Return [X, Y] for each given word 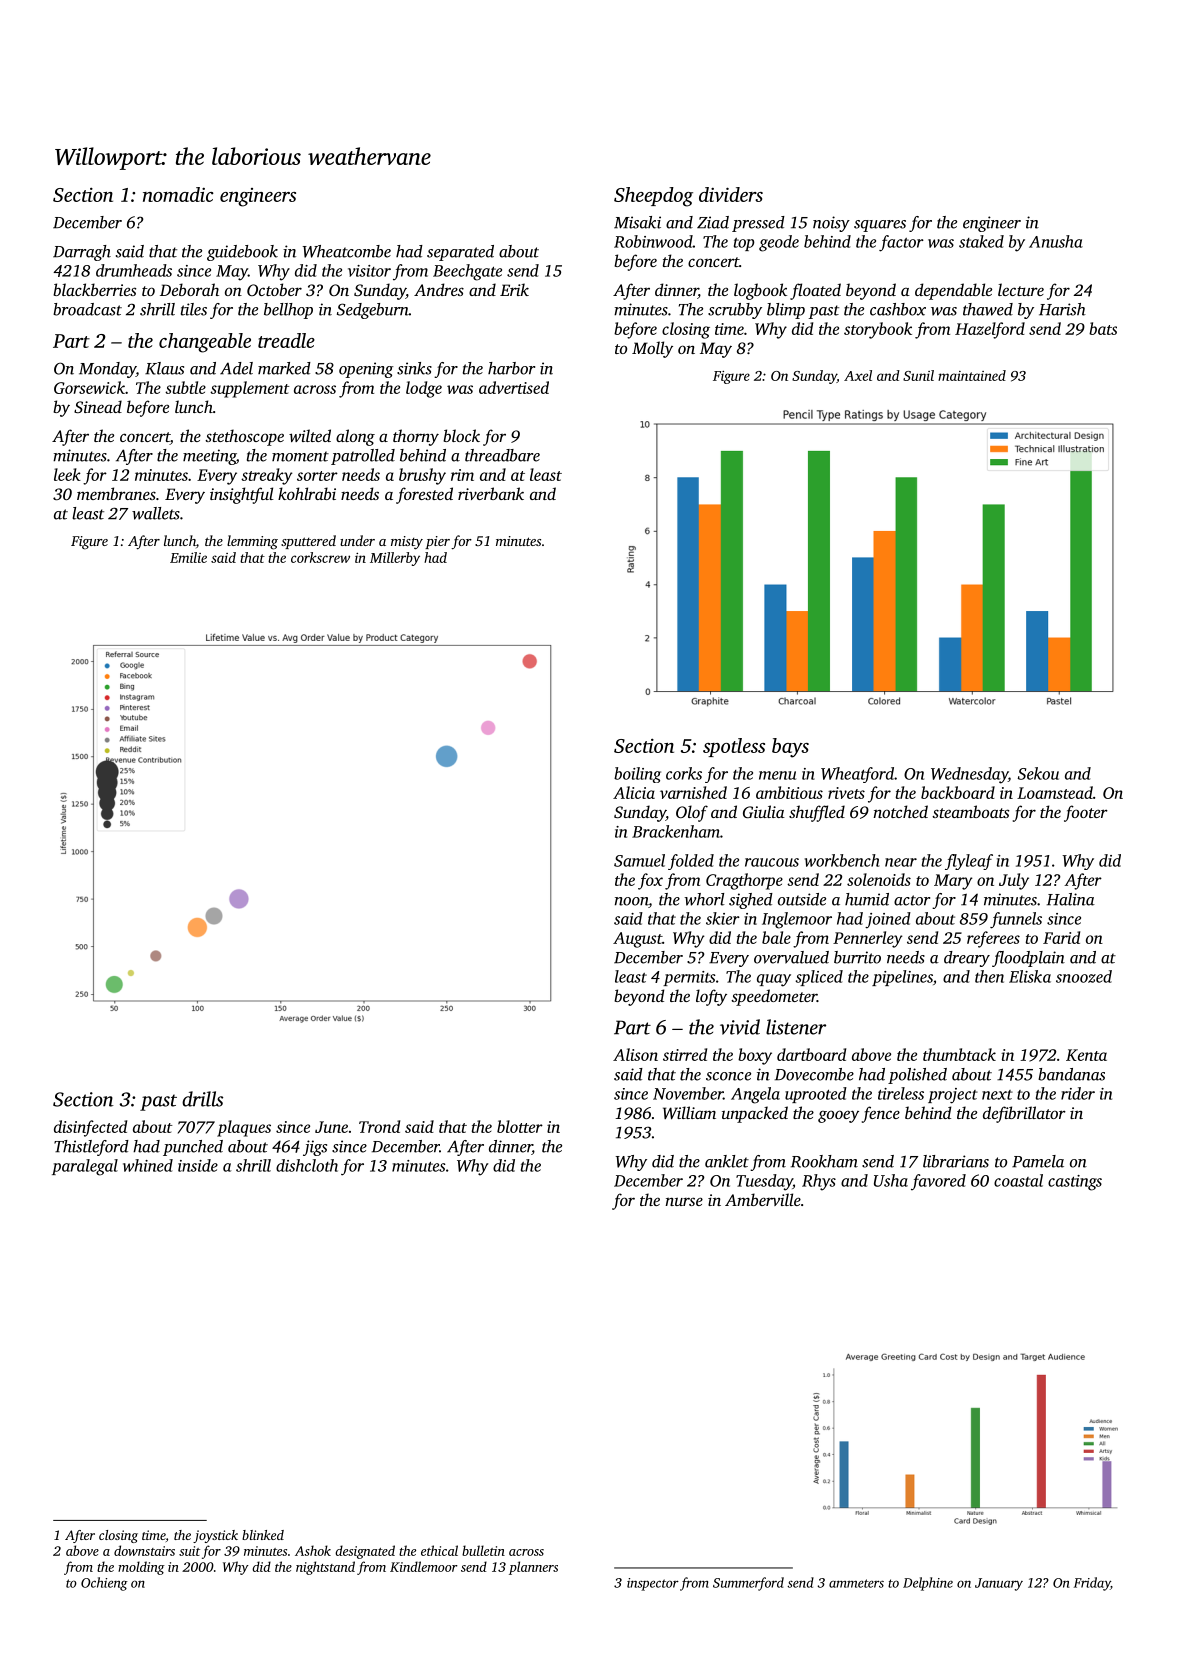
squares [880, 226]
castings [1075, 1183]
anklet [727, 1161]
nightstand [325, 1568]
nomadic [178, 194]
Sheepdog [653, 197]
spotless [734, 747]
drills [202, 1099]
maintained [972, 375]
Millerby [395, 559]
